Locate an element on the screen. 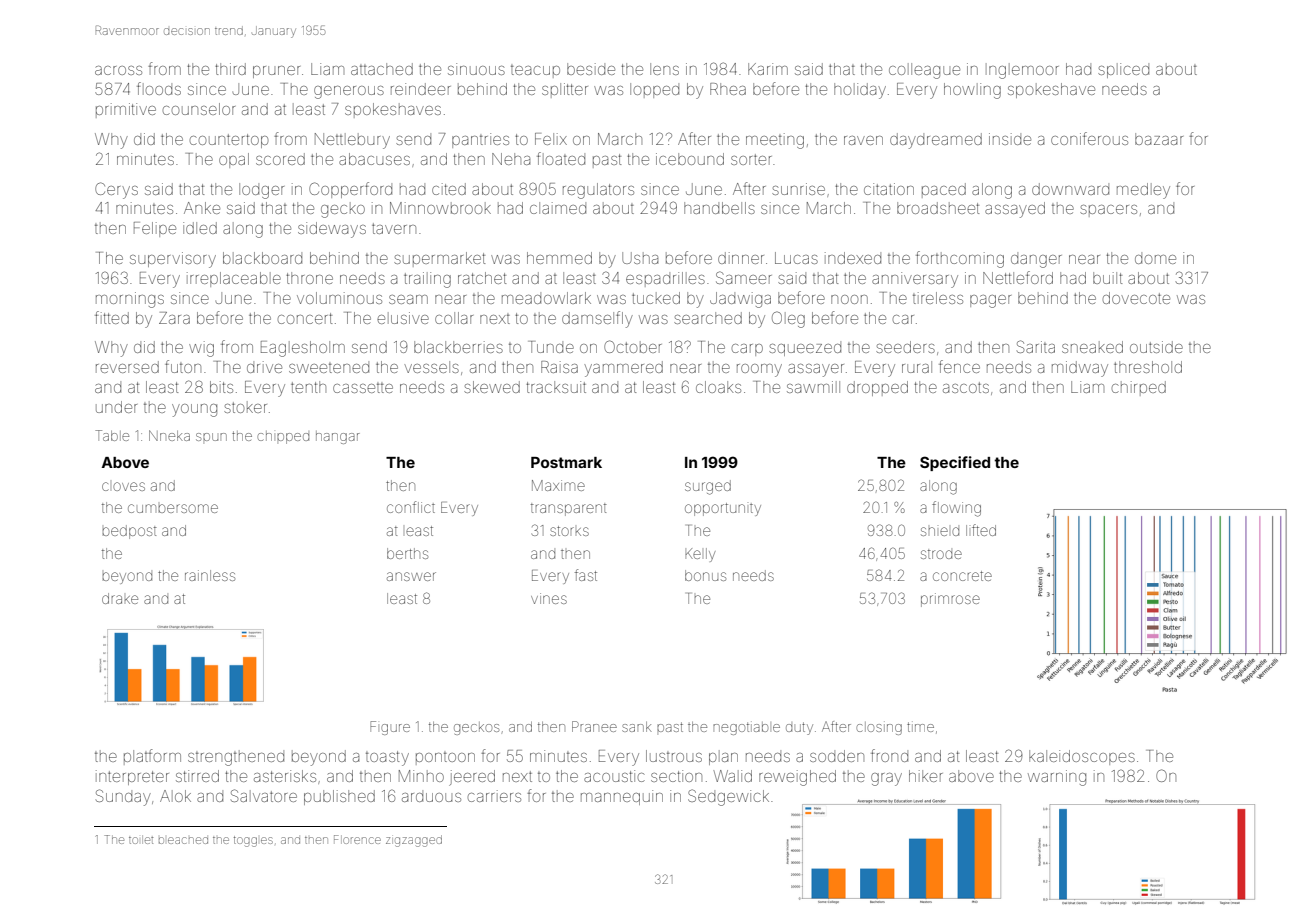  rainless is located at coordinates (210, 575).
